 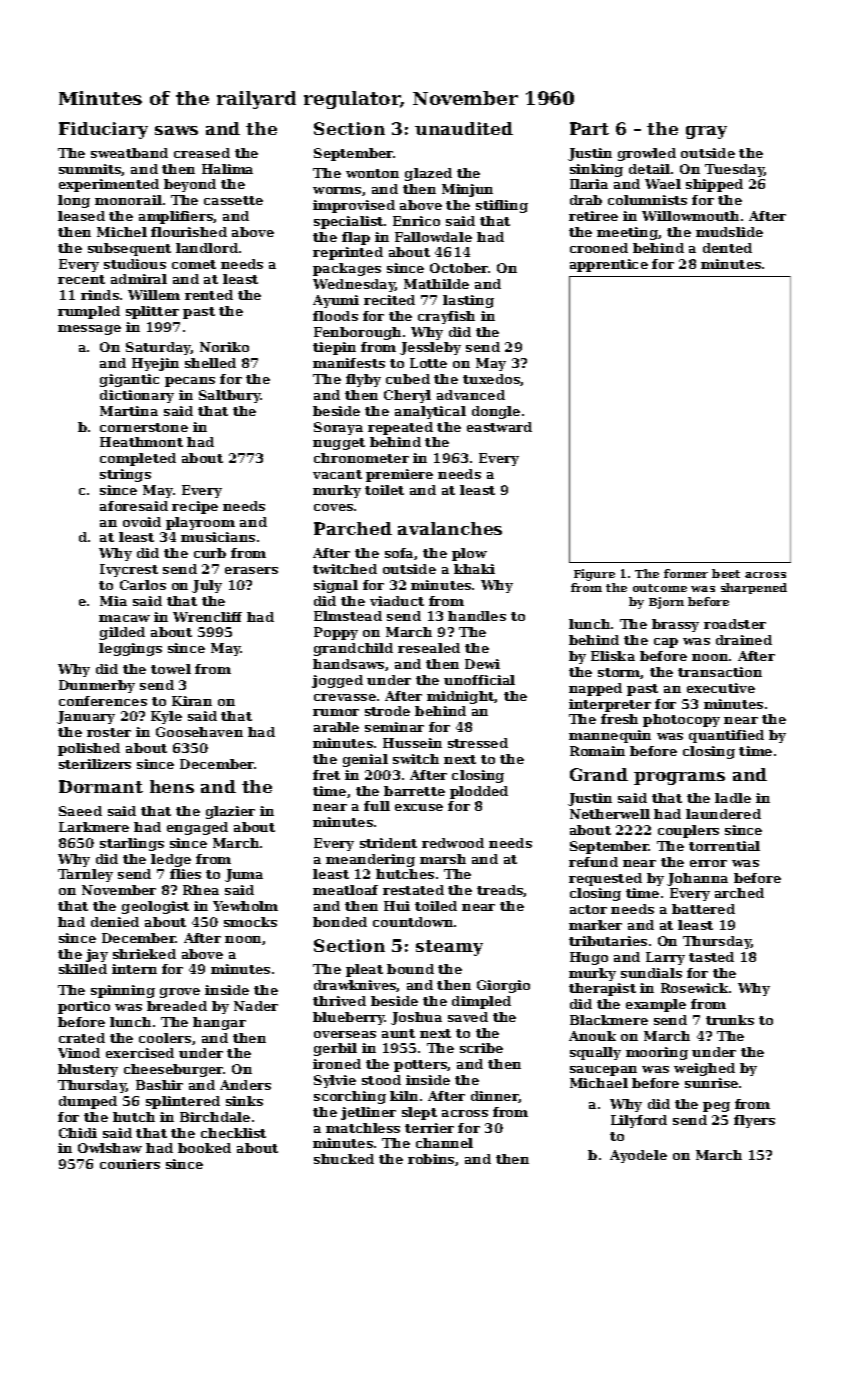 What do you see at coordinates (204, 1148) in the image?
I see `booked` at bounding box center [204, 1148].
